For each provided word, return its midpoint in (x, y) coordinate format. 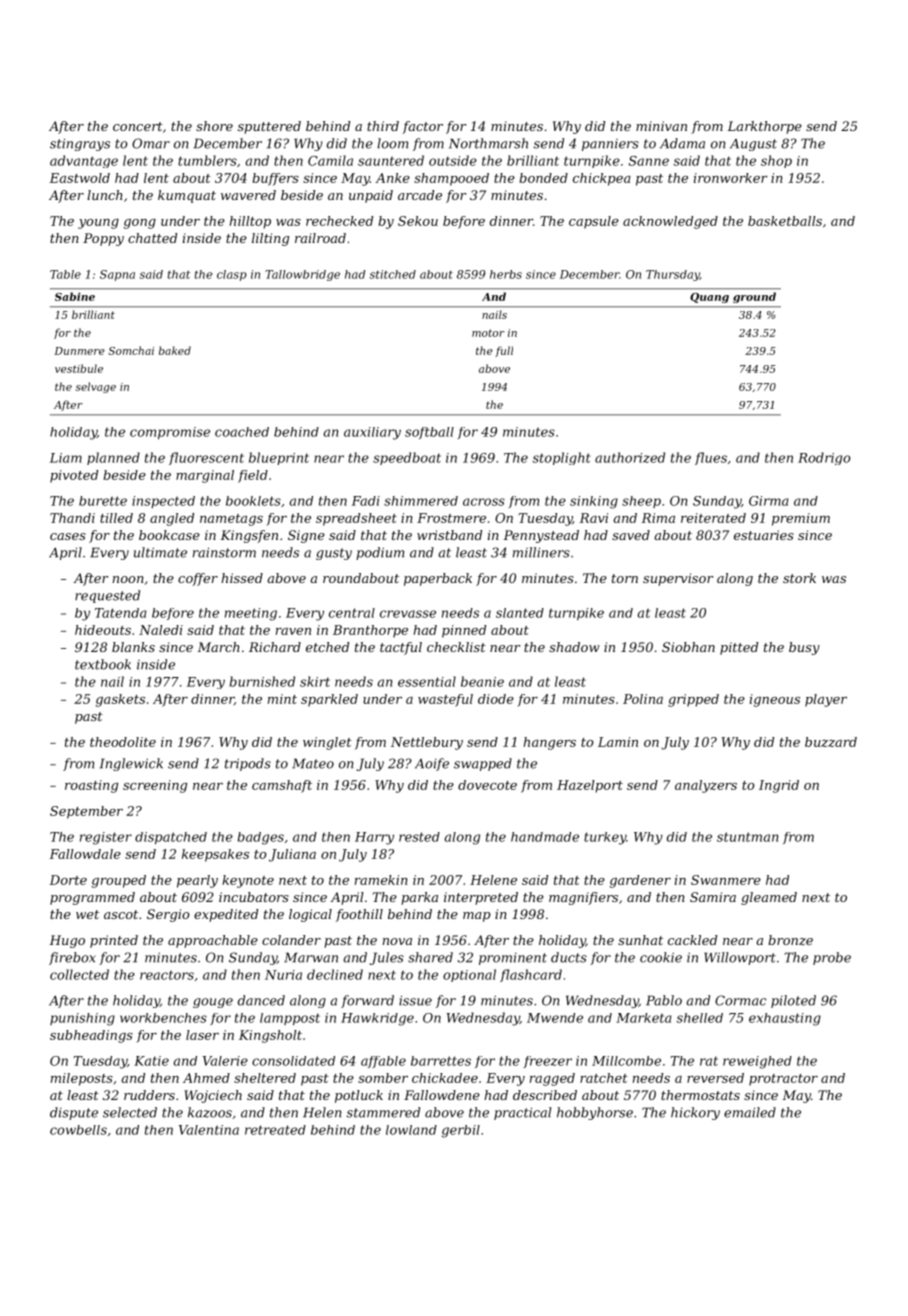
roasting (91, 786)
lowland (411, 1130)
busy (804, 648)
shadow (574, 647)
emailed (750, 1112)
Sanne (648, 161)
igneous (775, 700)
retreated (275, 1130)
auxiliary (372, 433)
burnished (262, 681)
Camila (330, 160)
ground (754, 297)
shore (214, 126)
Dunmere (79, 351)
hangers (550, 743)
